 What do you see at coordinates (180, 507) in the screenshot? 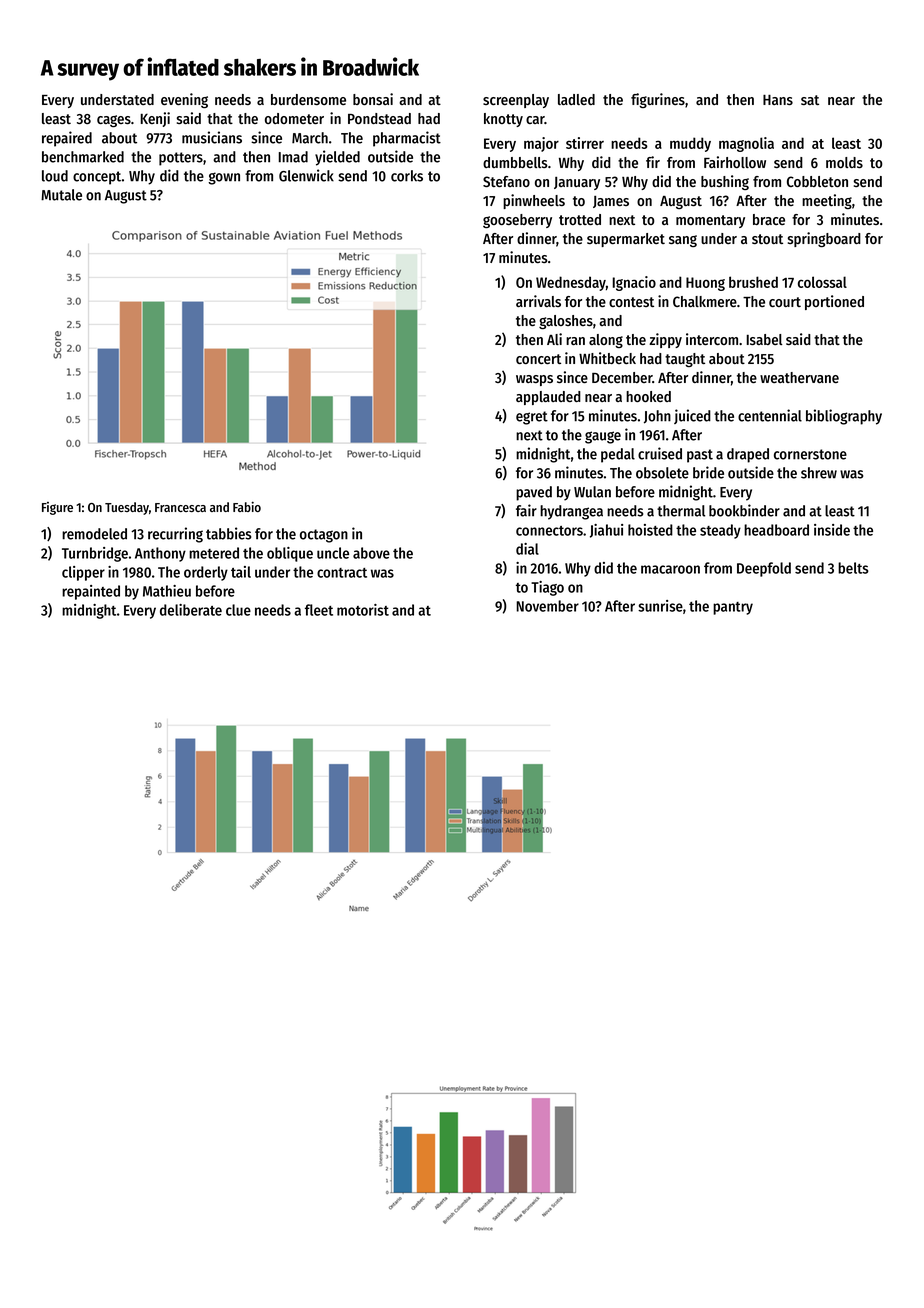
I see `Francesca` at bounding box center [180, 507].
